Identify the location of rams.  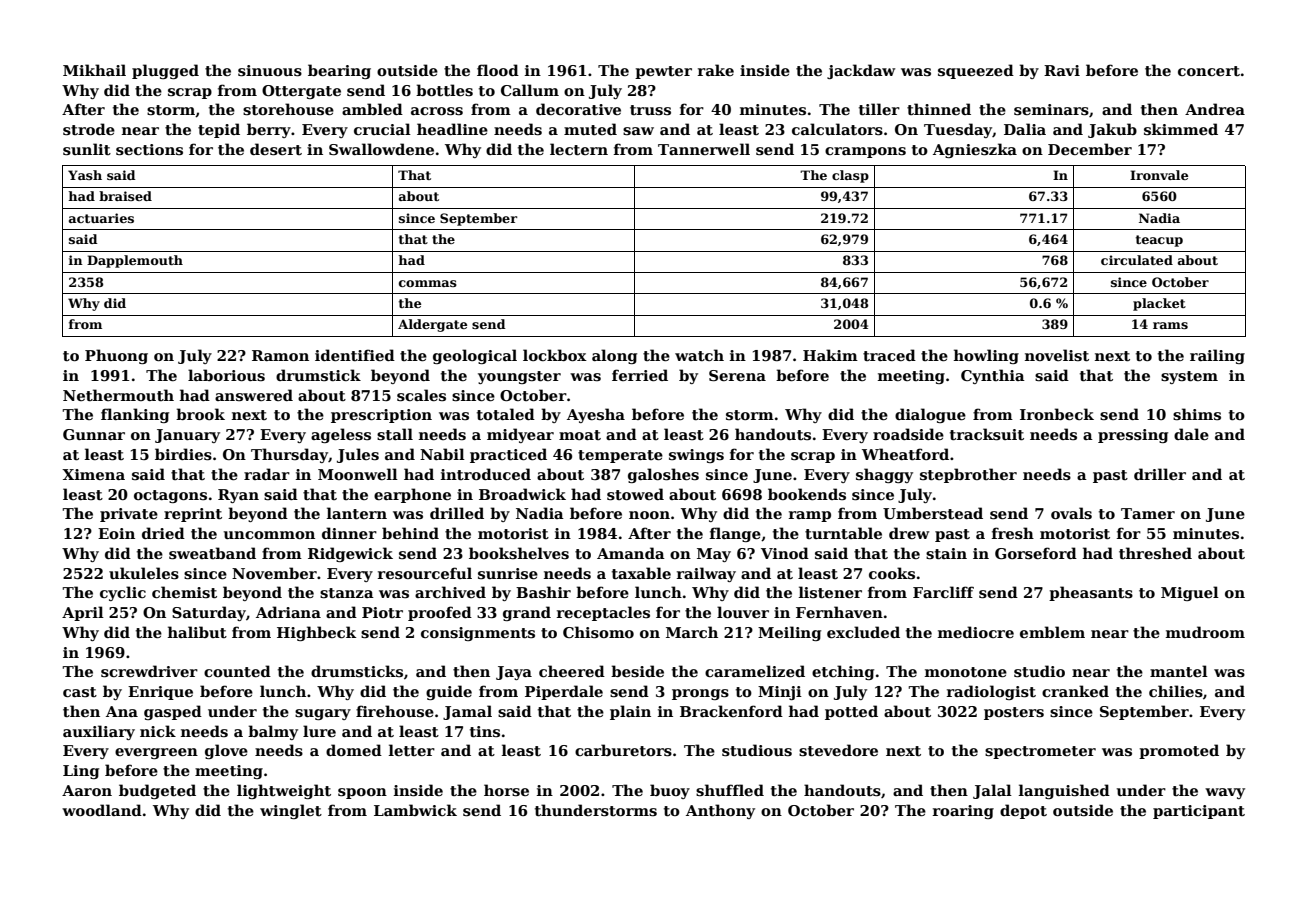
(1170, 325).
